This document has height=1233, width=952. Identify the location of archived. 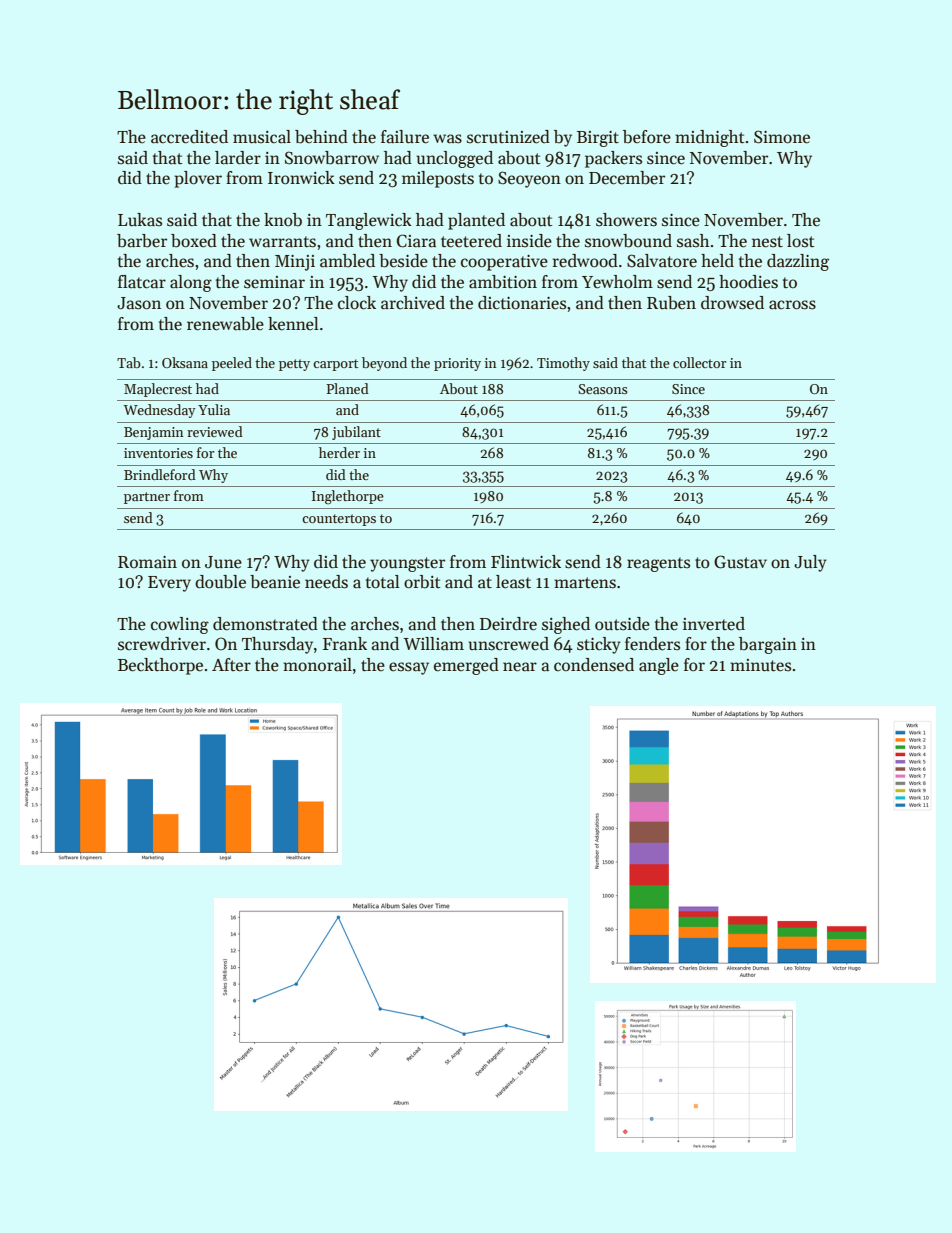
(413, 303).
